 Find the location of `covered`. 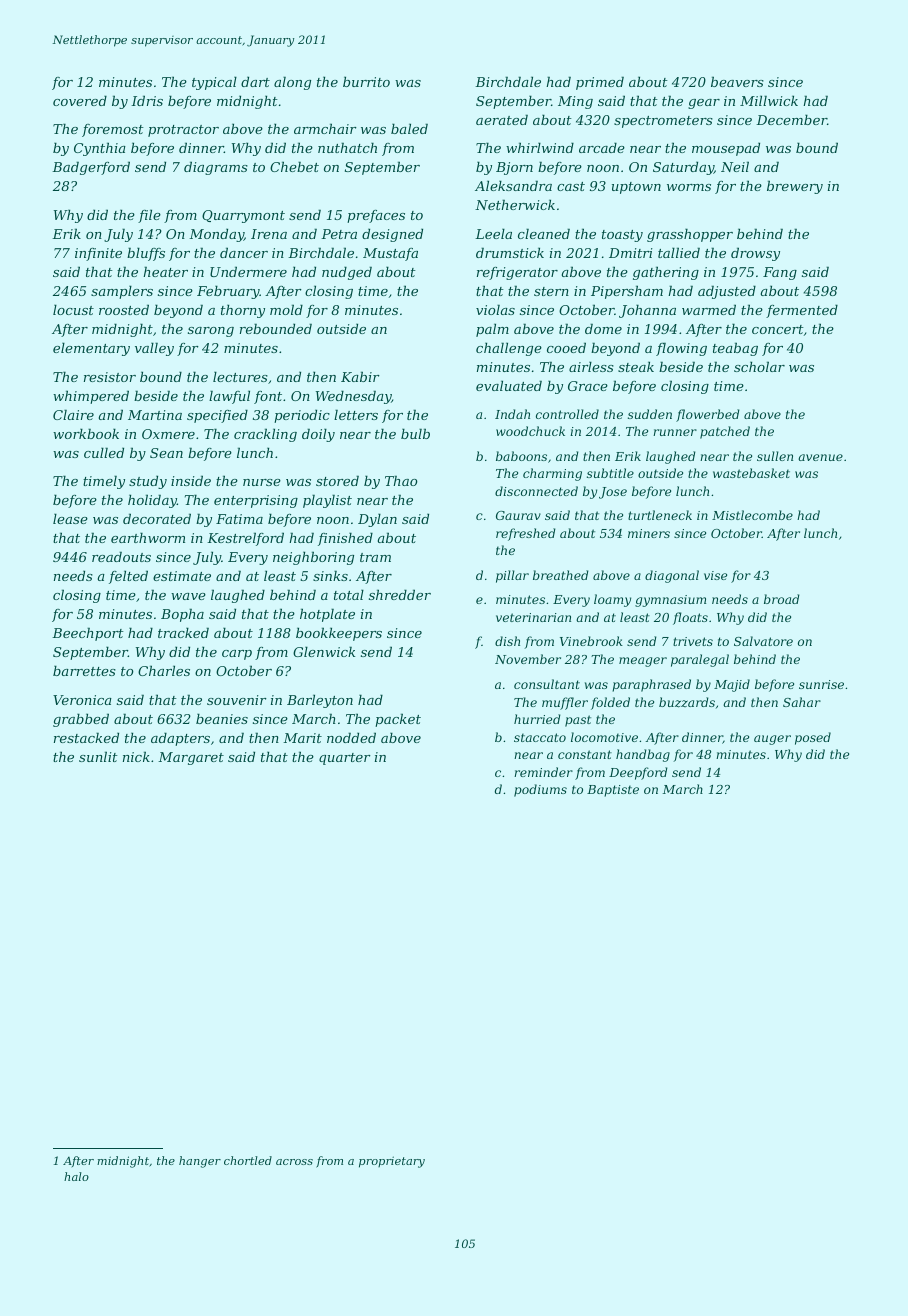

covered is located at coordinates (80, 100).
